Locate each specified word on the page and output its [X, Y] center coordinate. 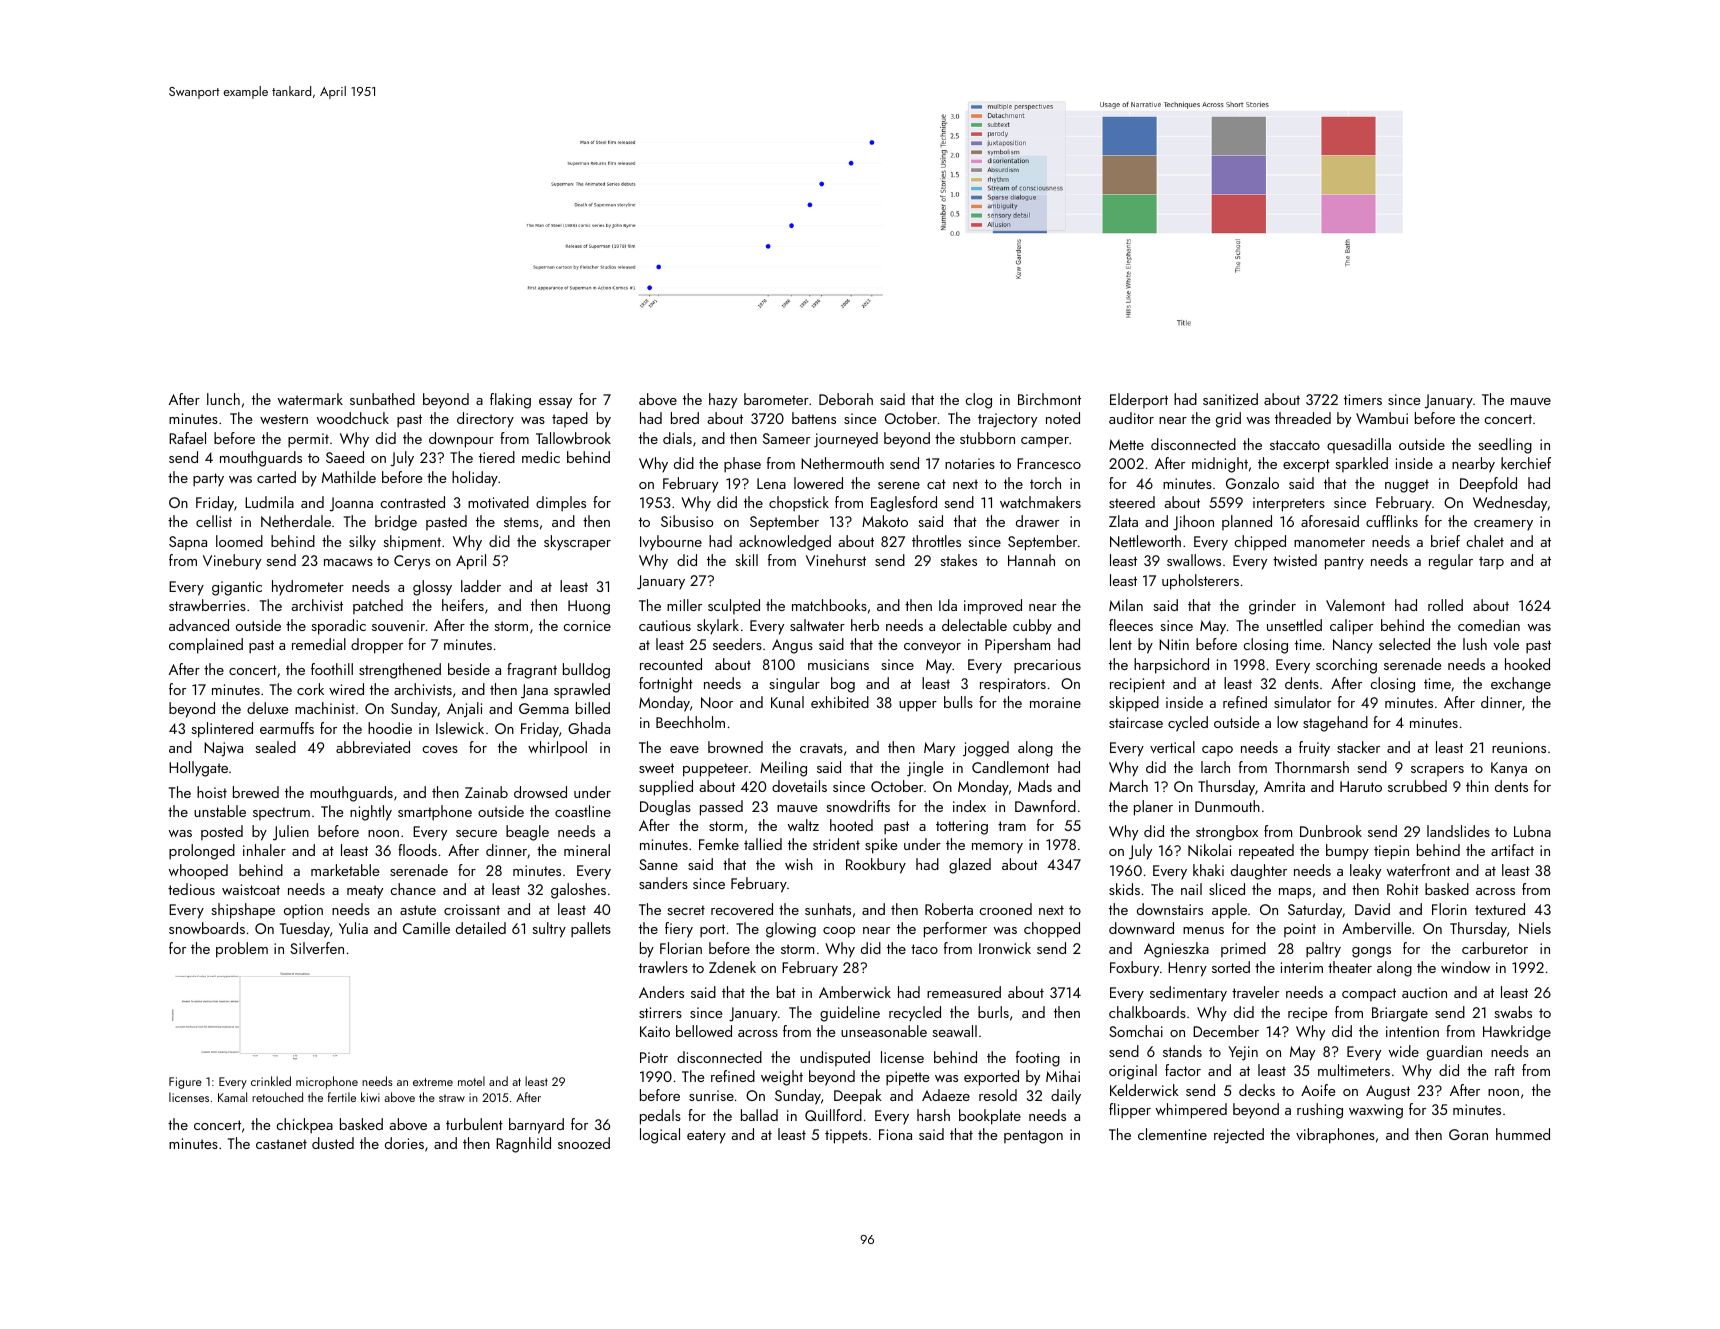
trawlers [663, 967]
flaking [510, 401]
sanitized [1230, 399]
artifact [1512, 850]
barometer [776, 399]
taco [924, 949]
